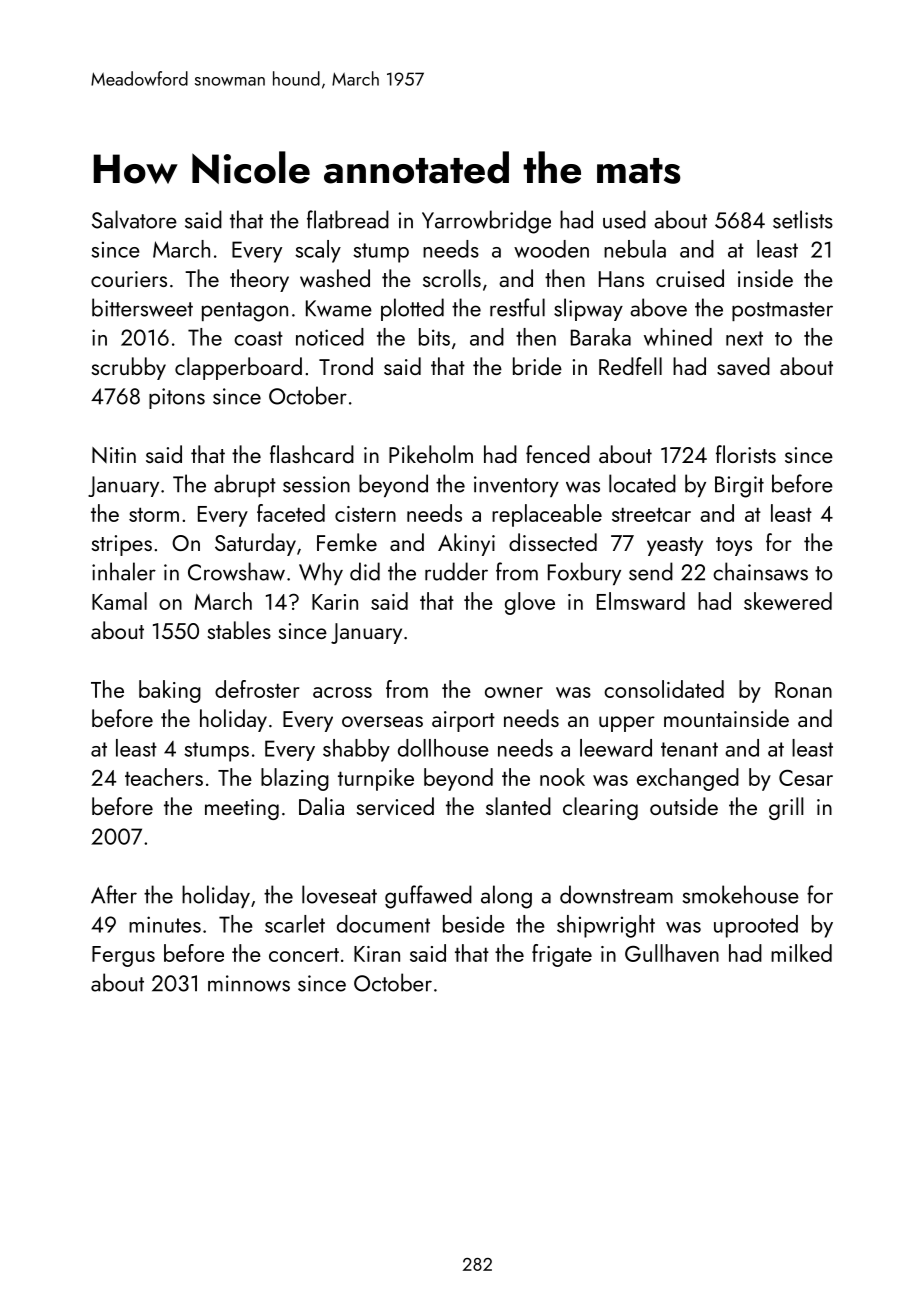  What do you see at coordinates (134, 219) in the page?
I see `Salvatore` at bounding box center [134, 219].
